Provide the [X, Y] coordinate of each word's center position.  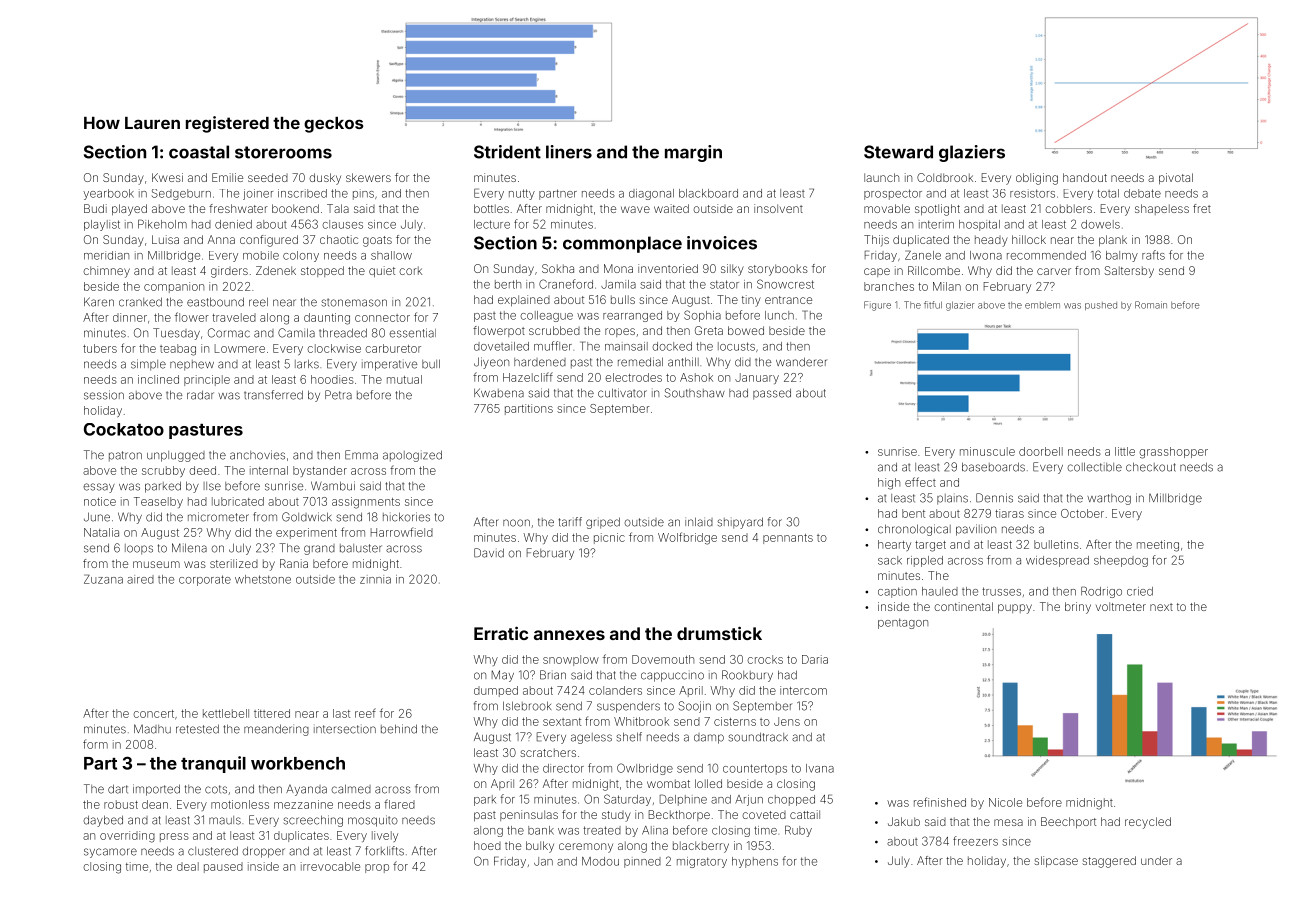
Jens [787, 721]
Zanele [923, 255]
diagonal [651, 194]
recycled [1148, 823]
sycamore [110, 853]
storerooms [283, 152]
